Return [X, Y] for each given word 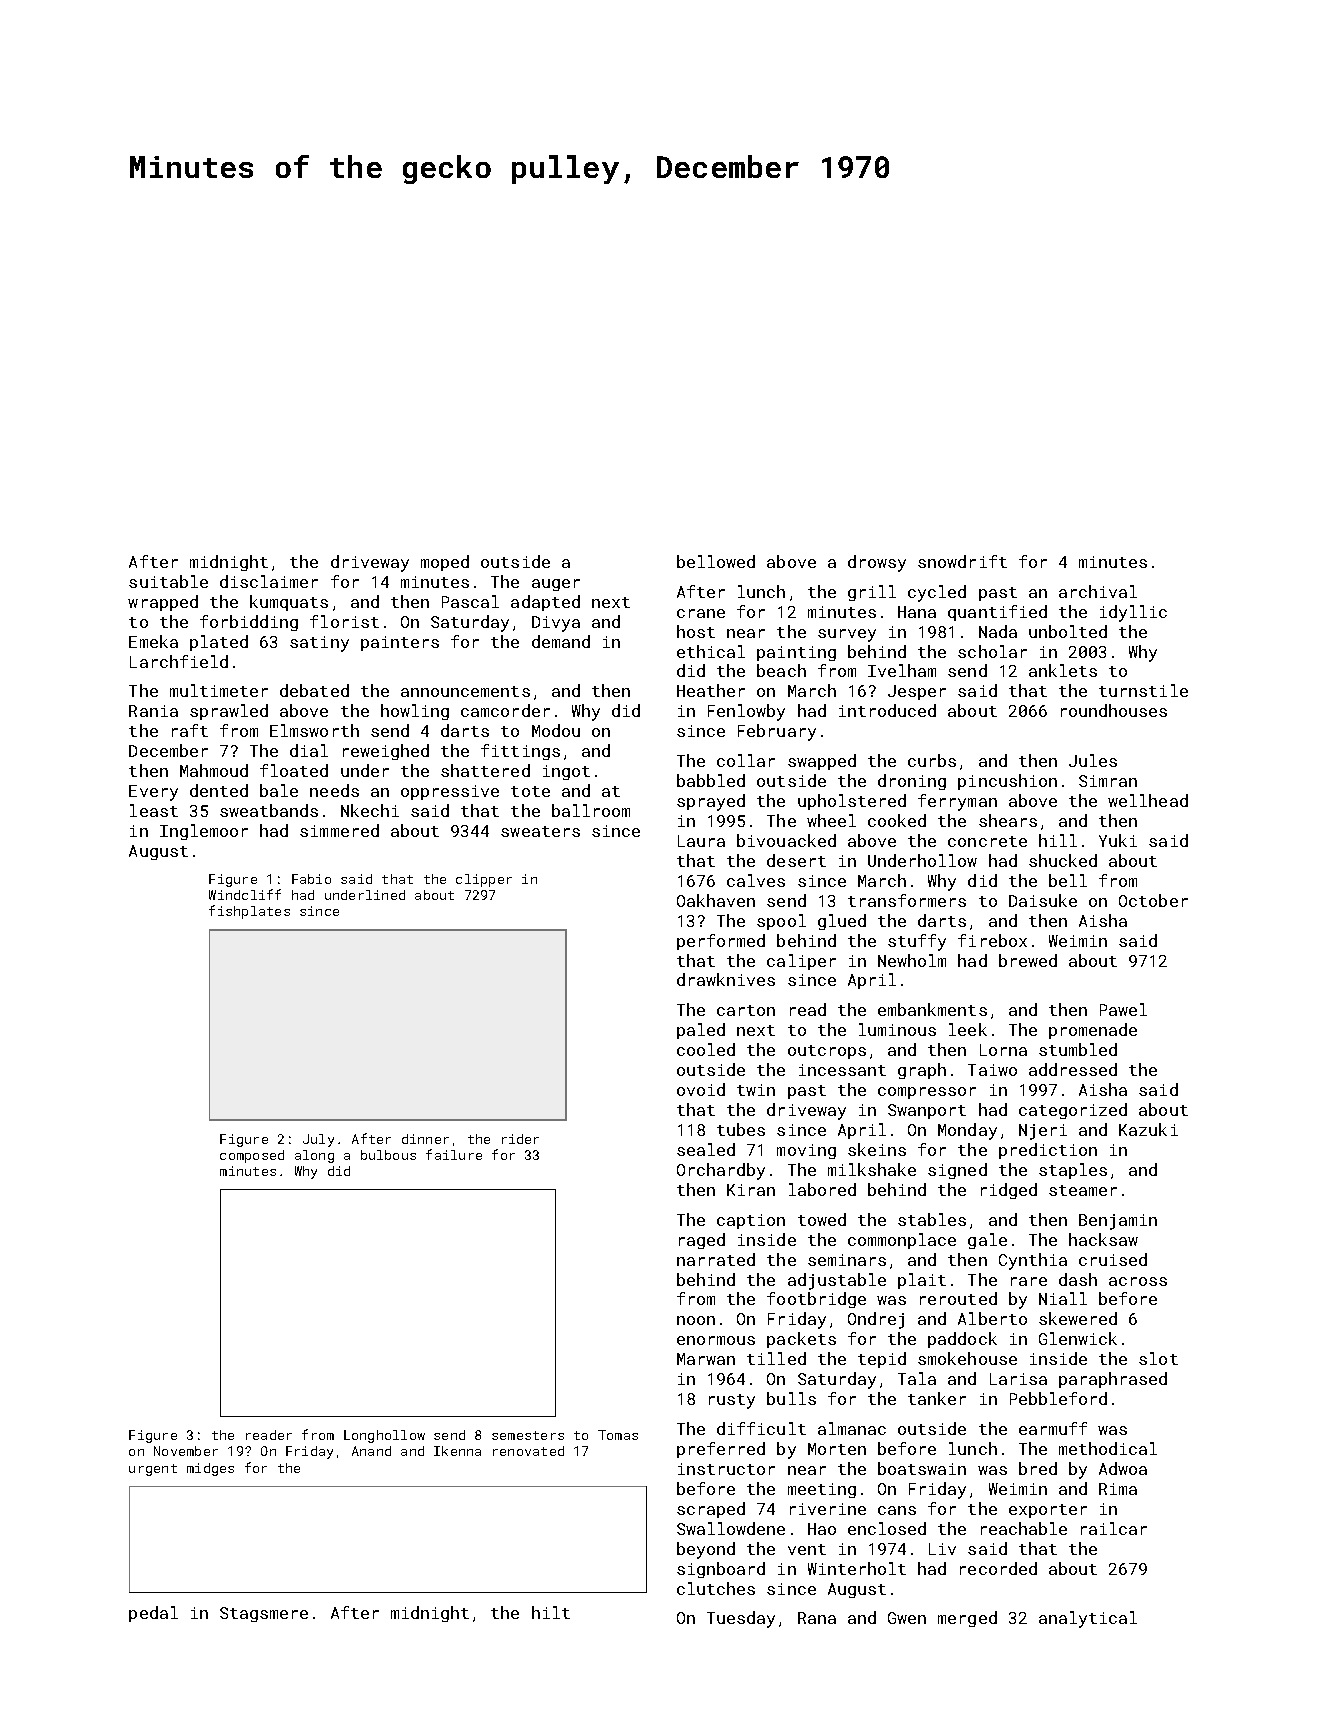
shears [1008, 820]
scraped [711, 1510]
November [186, 1451]
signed [957, 1171]
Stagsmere [264, 1614]
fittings [520, 752]
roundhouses [1114, 710]
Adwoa [1123, 1468]
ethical [711, 651]
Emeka [153, 641]
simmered [339, 830]
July [318, 1140]
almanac [852, 1428]
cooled [706, 1049]
